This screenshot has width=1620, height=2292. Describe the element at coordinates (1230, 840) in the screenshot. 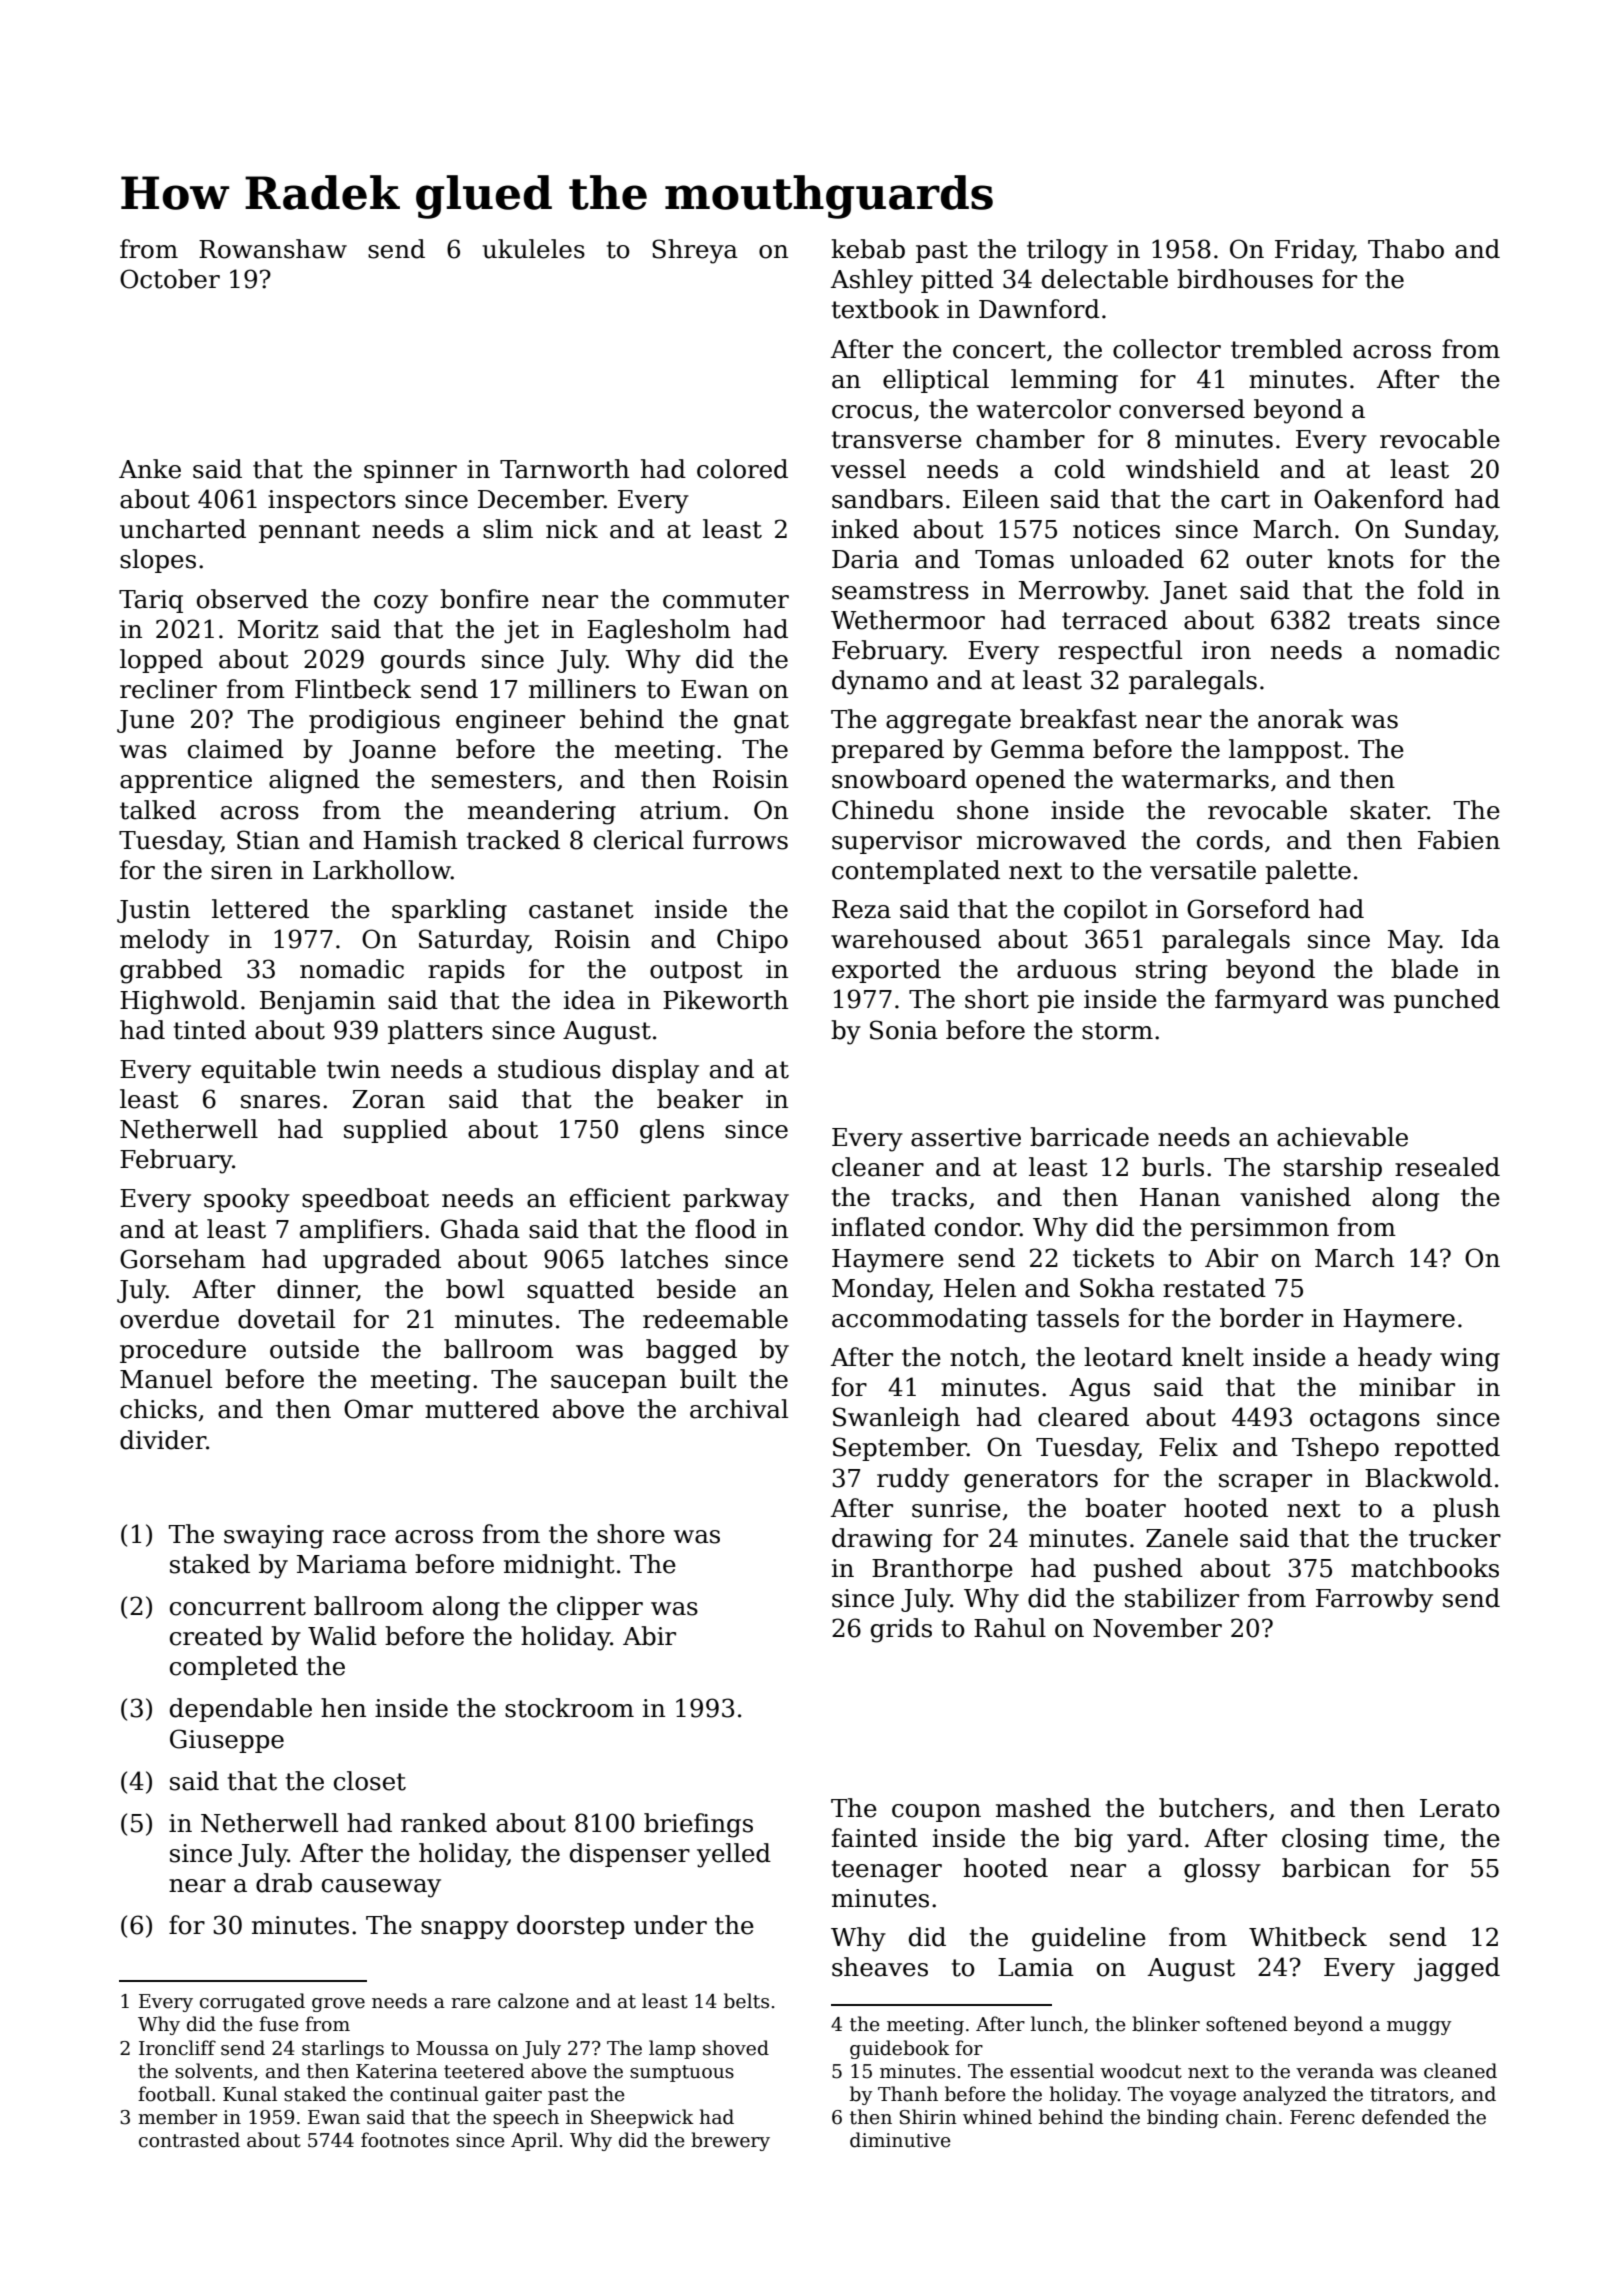

I see `cords` at that location.
